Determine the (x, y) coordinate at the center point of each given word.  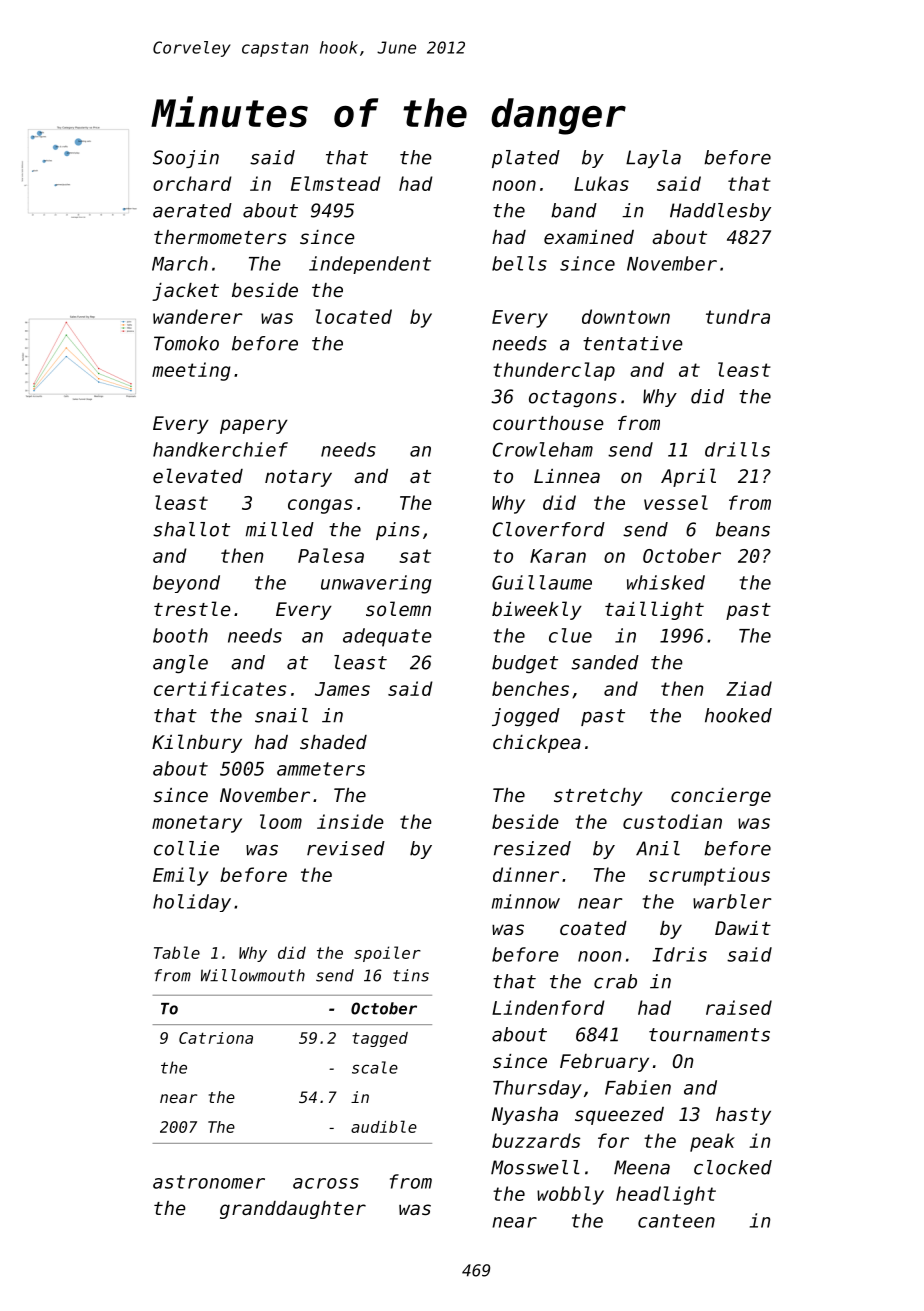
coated (593, 928)
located (354, 316)
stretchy (598, 797)
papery (254, 426)
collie (186, 848)
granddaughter (293, 1210)
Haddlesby (720, 212)
